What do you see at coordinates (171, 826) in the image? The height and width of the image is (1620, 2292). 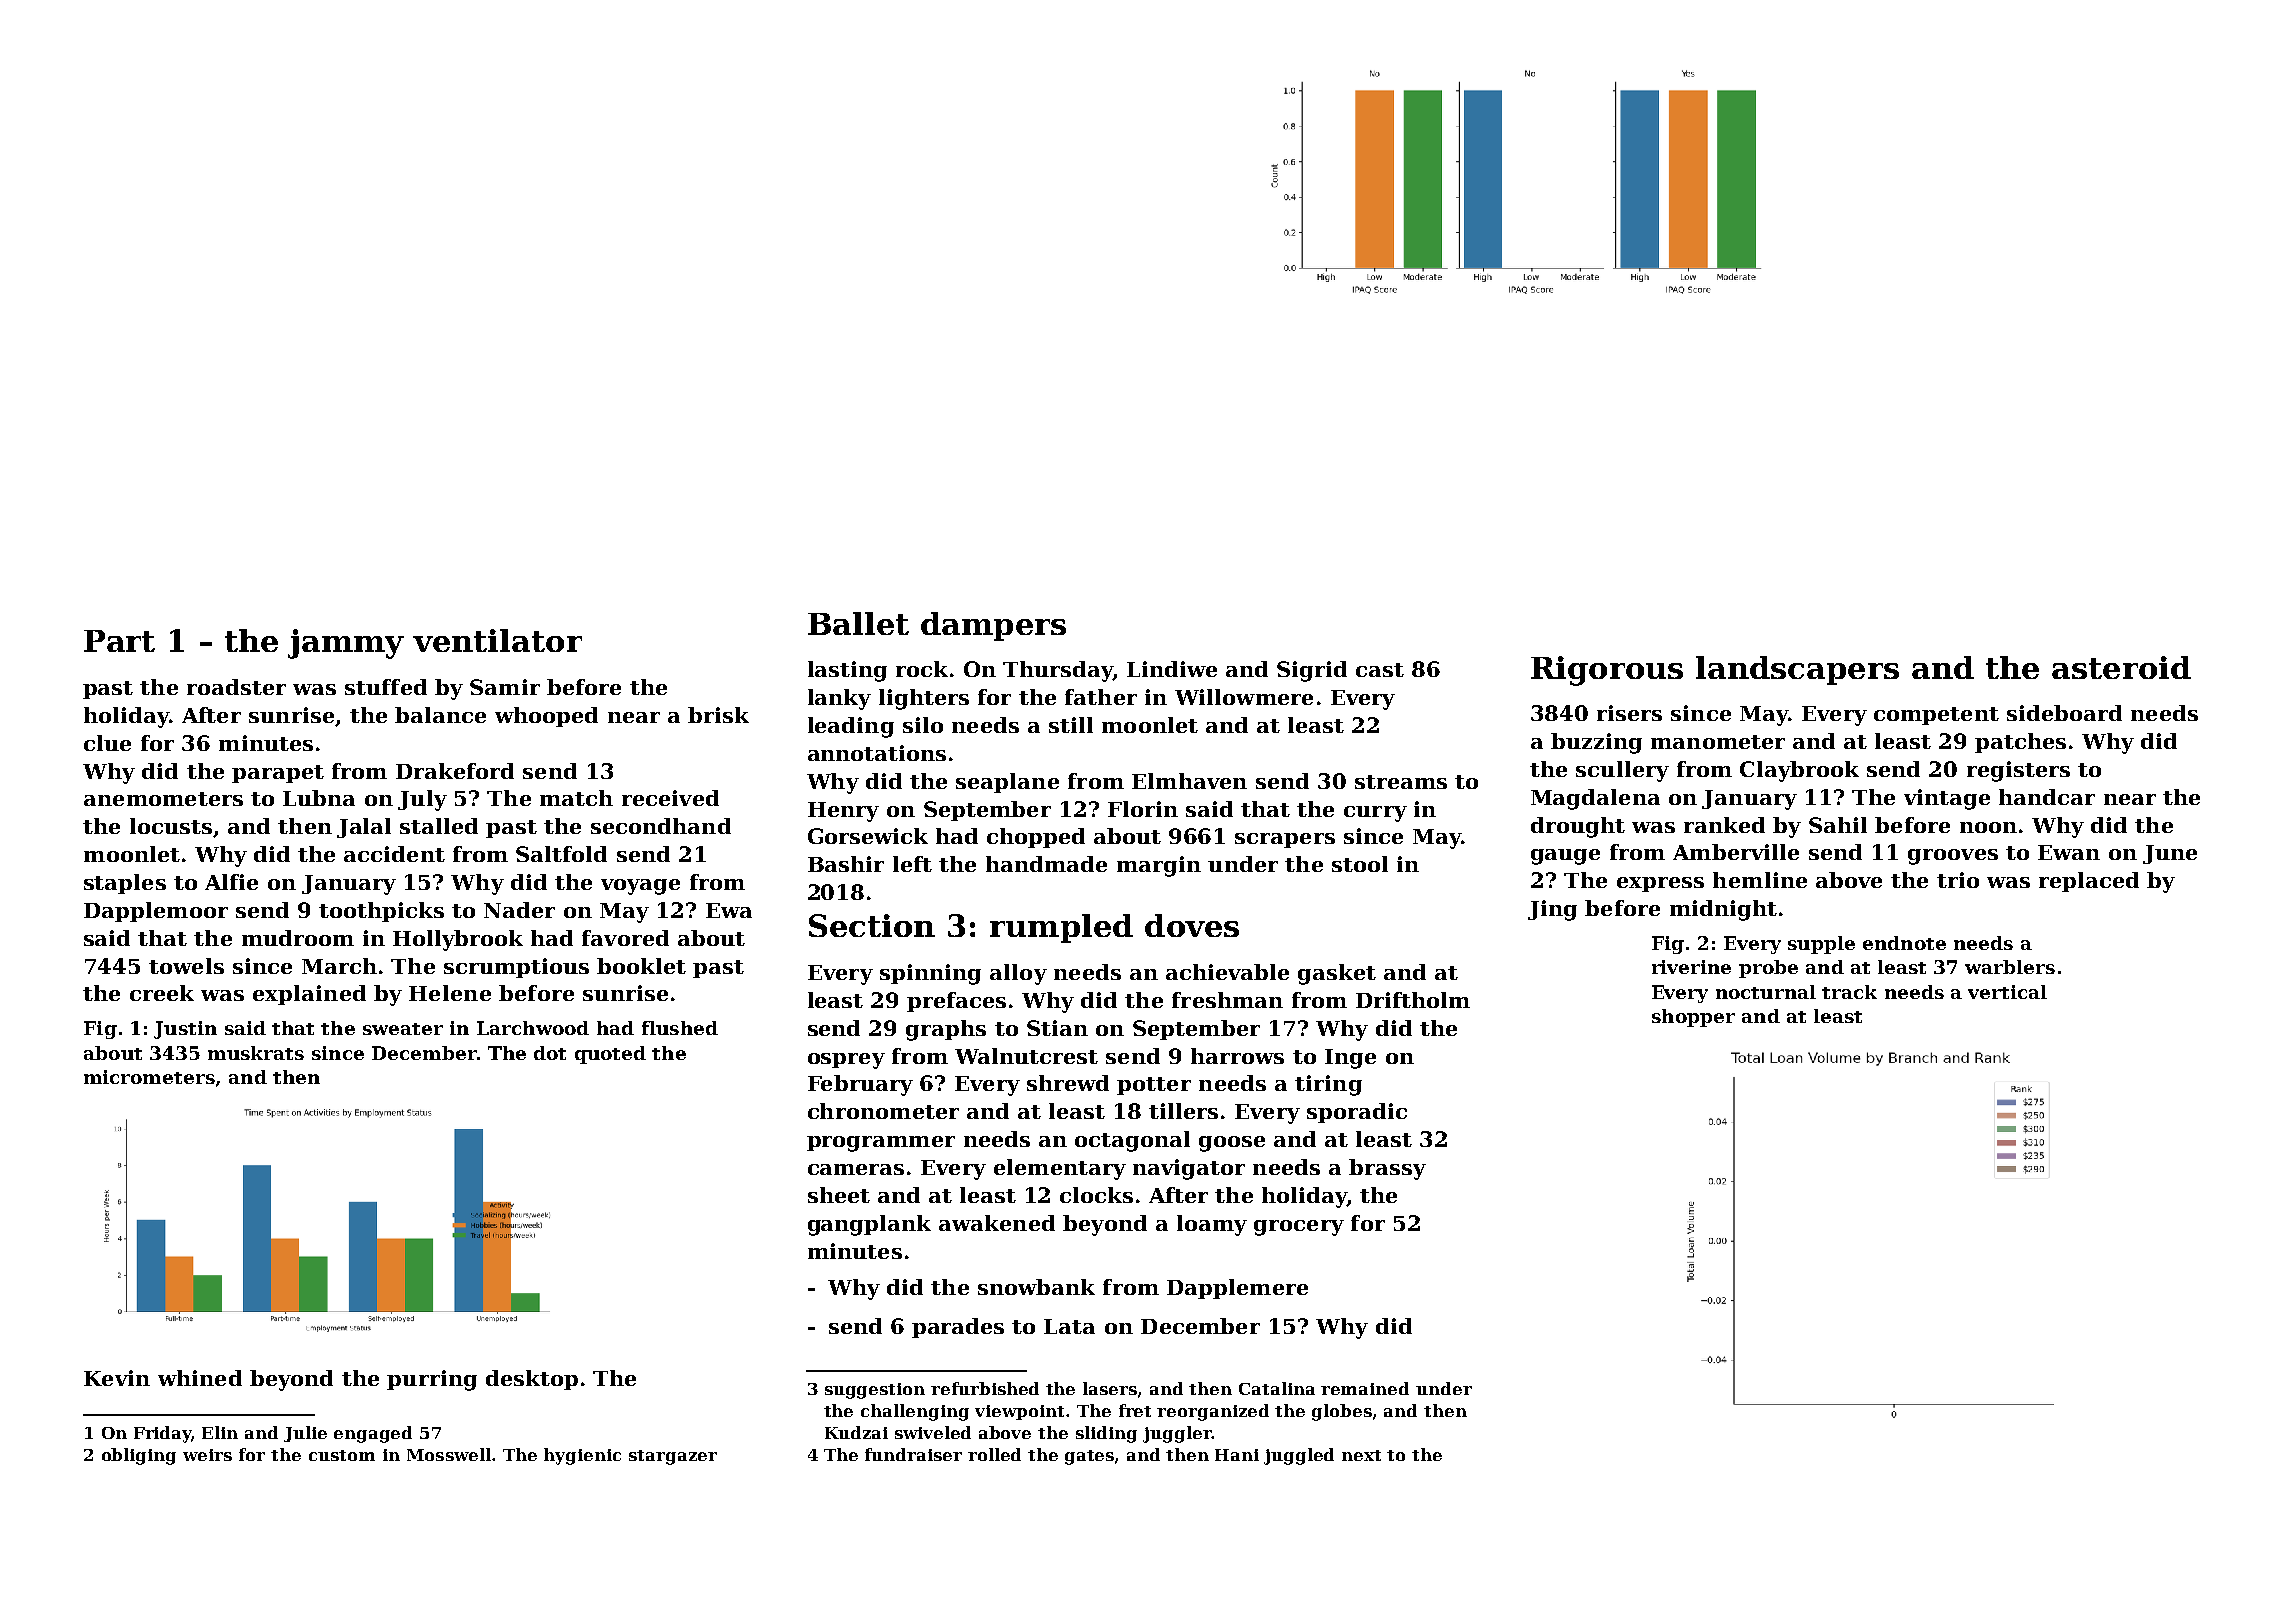 I see `locusts` at bounding box center [171, 826].
